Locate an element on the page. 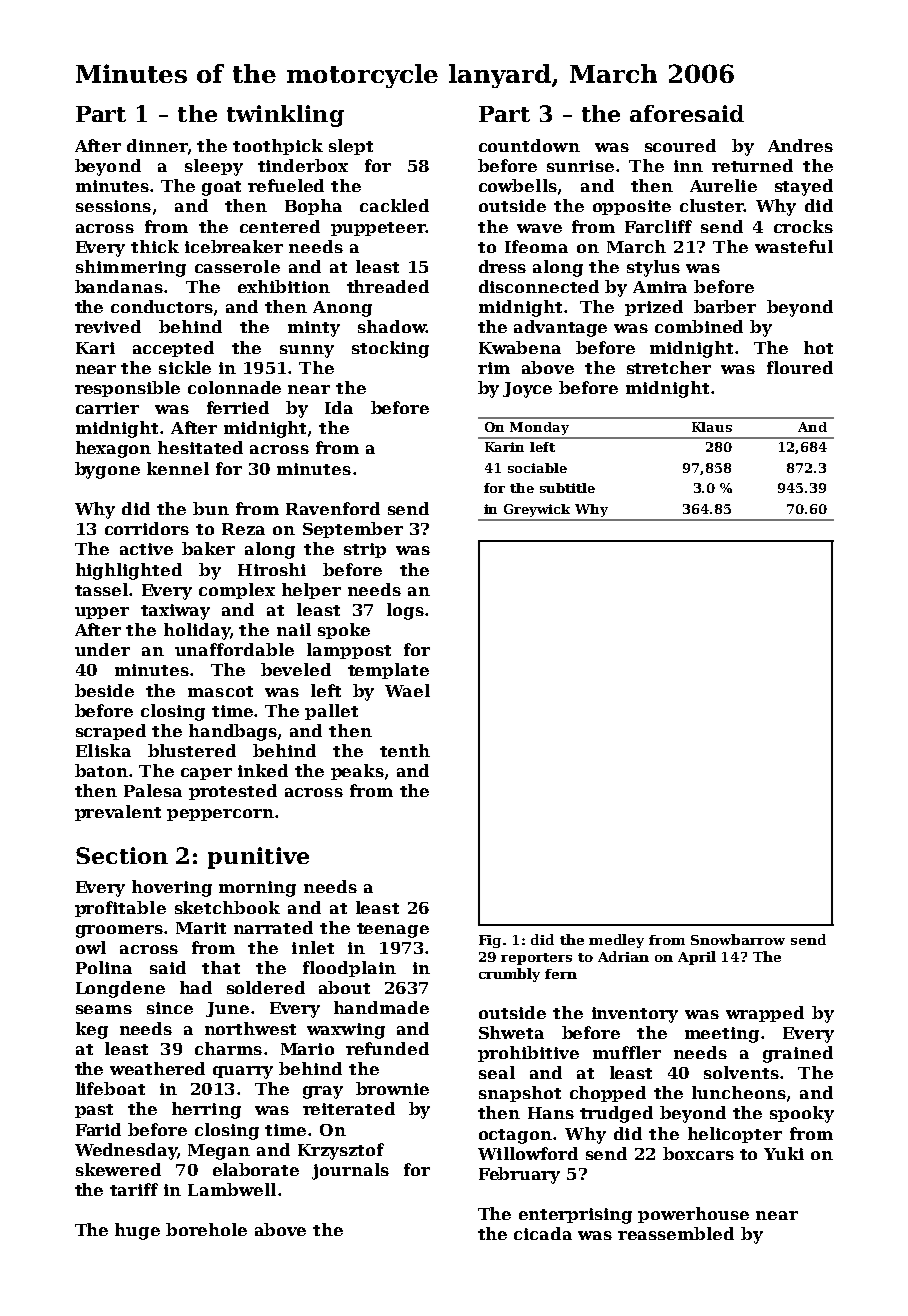 The width and height of the image is (908, 1316). huge is located at coordinates (137, 1231).
